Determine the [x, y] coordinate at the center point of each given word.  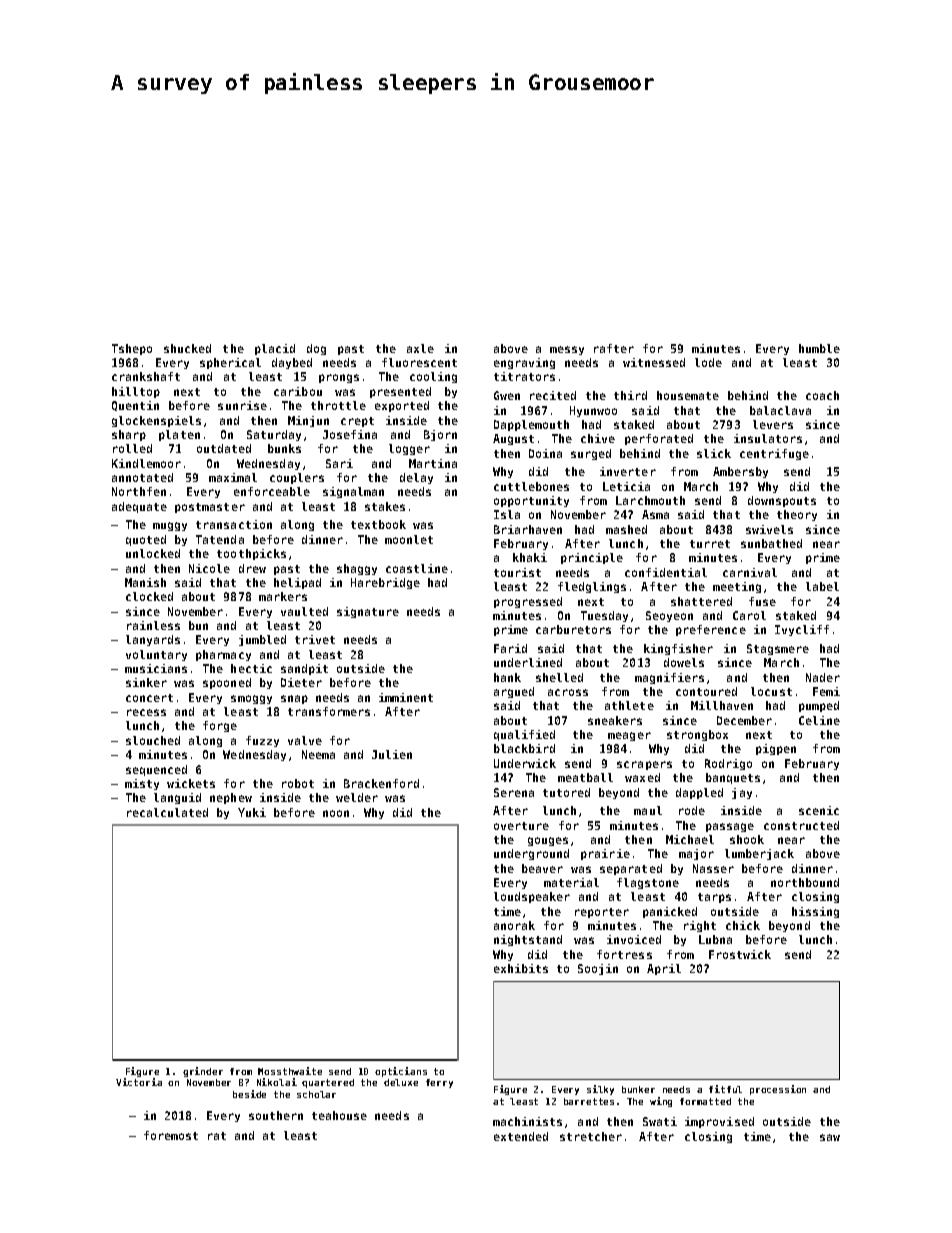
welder [357, 797]
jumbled [262, 640]
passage [730, 827]
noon [336, 813]
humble [819, 348]
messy [567, 350]
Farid [510, 648]
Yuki [252, 812]
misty [142, 784]
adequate [139, 507]
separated [631, 869]
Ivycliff [802, 630]
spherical [230, 363]
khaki [530, 557]
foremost [171, 1135]
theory [797, 515]
